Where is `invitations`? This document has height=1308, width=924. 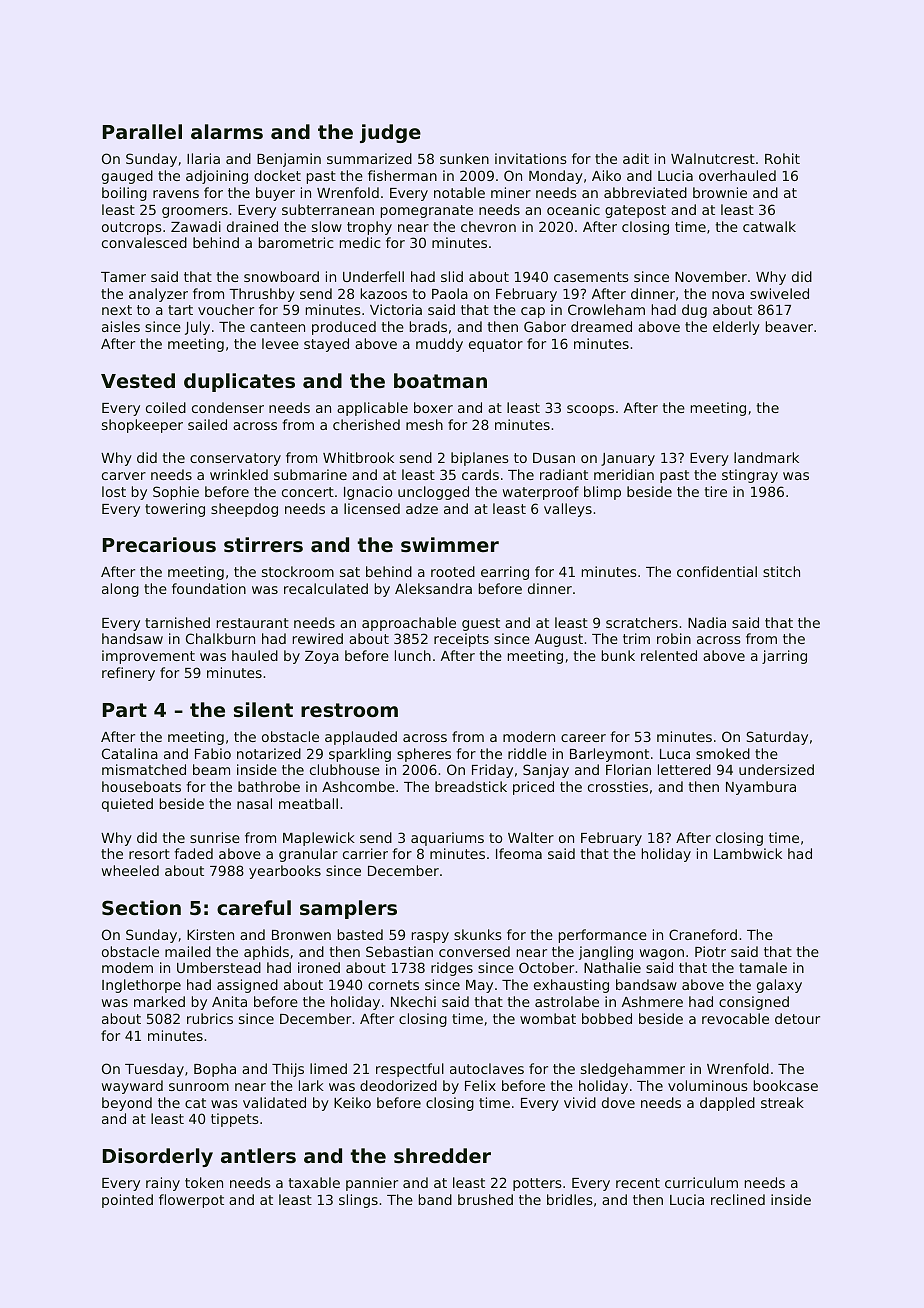
invitations is located at coordinates (531, 158).
